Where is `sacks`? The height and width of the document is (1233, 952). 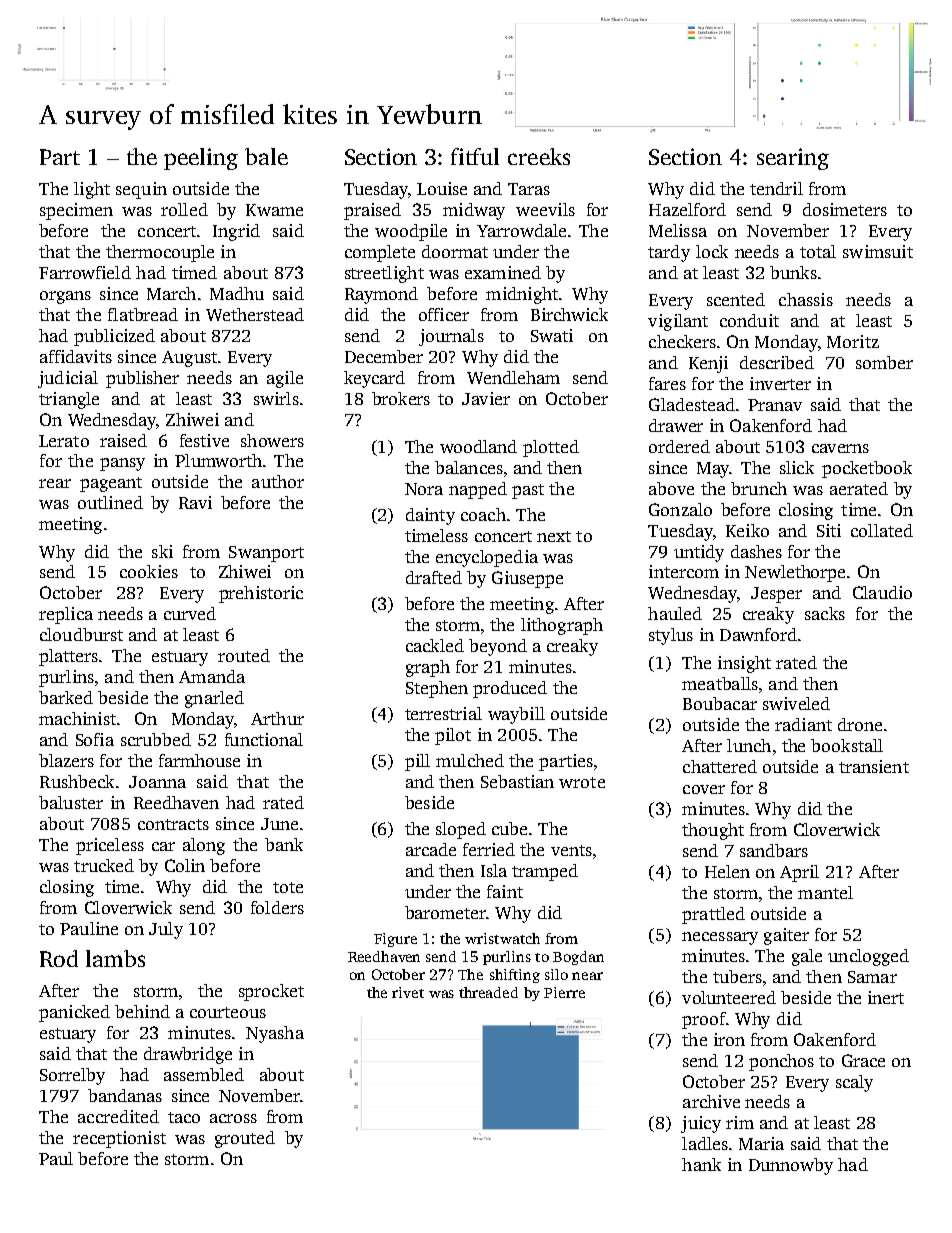 sacks is located at coordinates (825, 613).
